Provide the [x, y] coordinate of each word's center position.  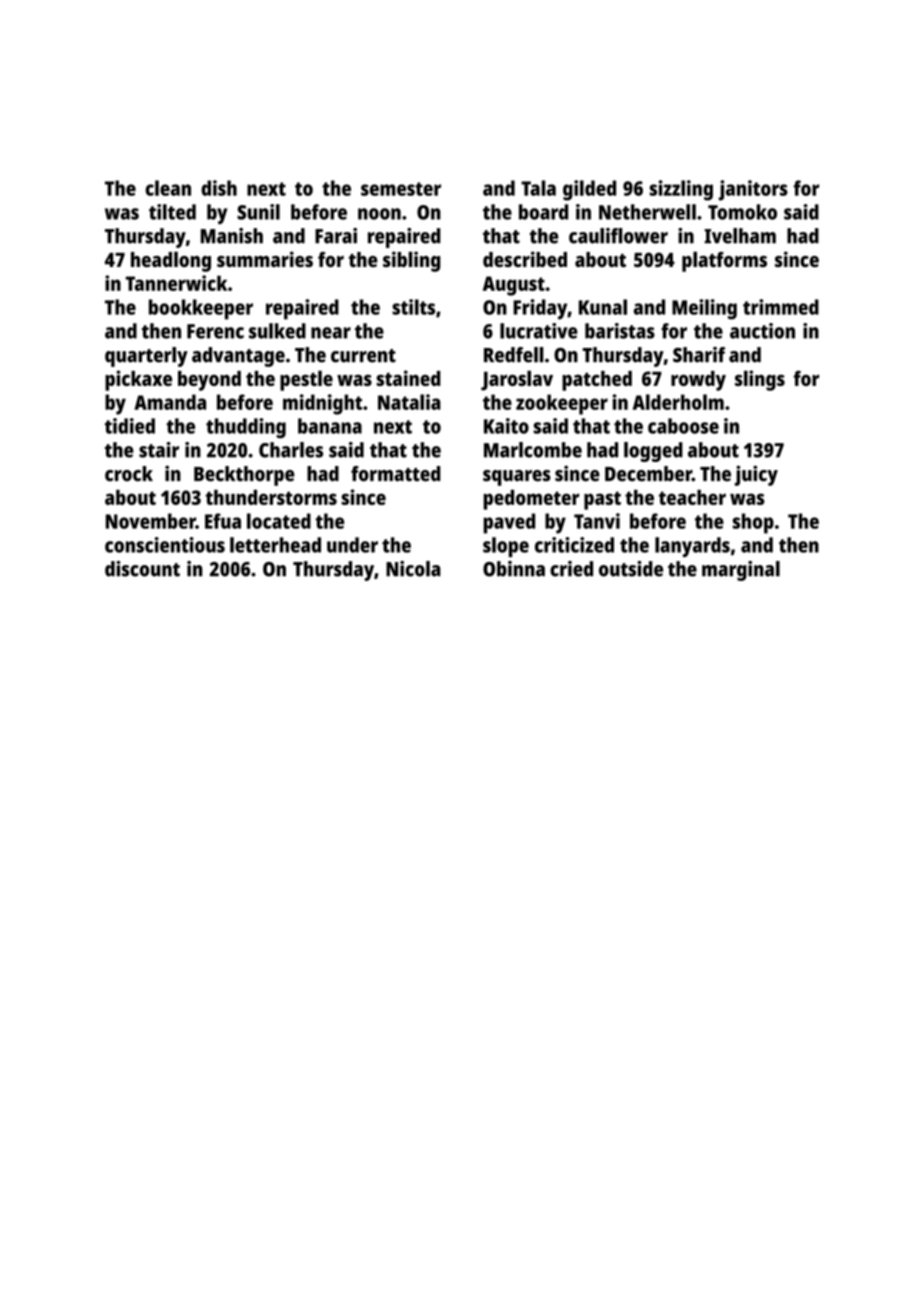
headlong [171, 261]
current [363, 356]
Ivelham [740, 236]
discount [142, 569]
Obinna [514, 569]
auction [762, 331]
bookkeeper [201, 309]
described [525, 259]
